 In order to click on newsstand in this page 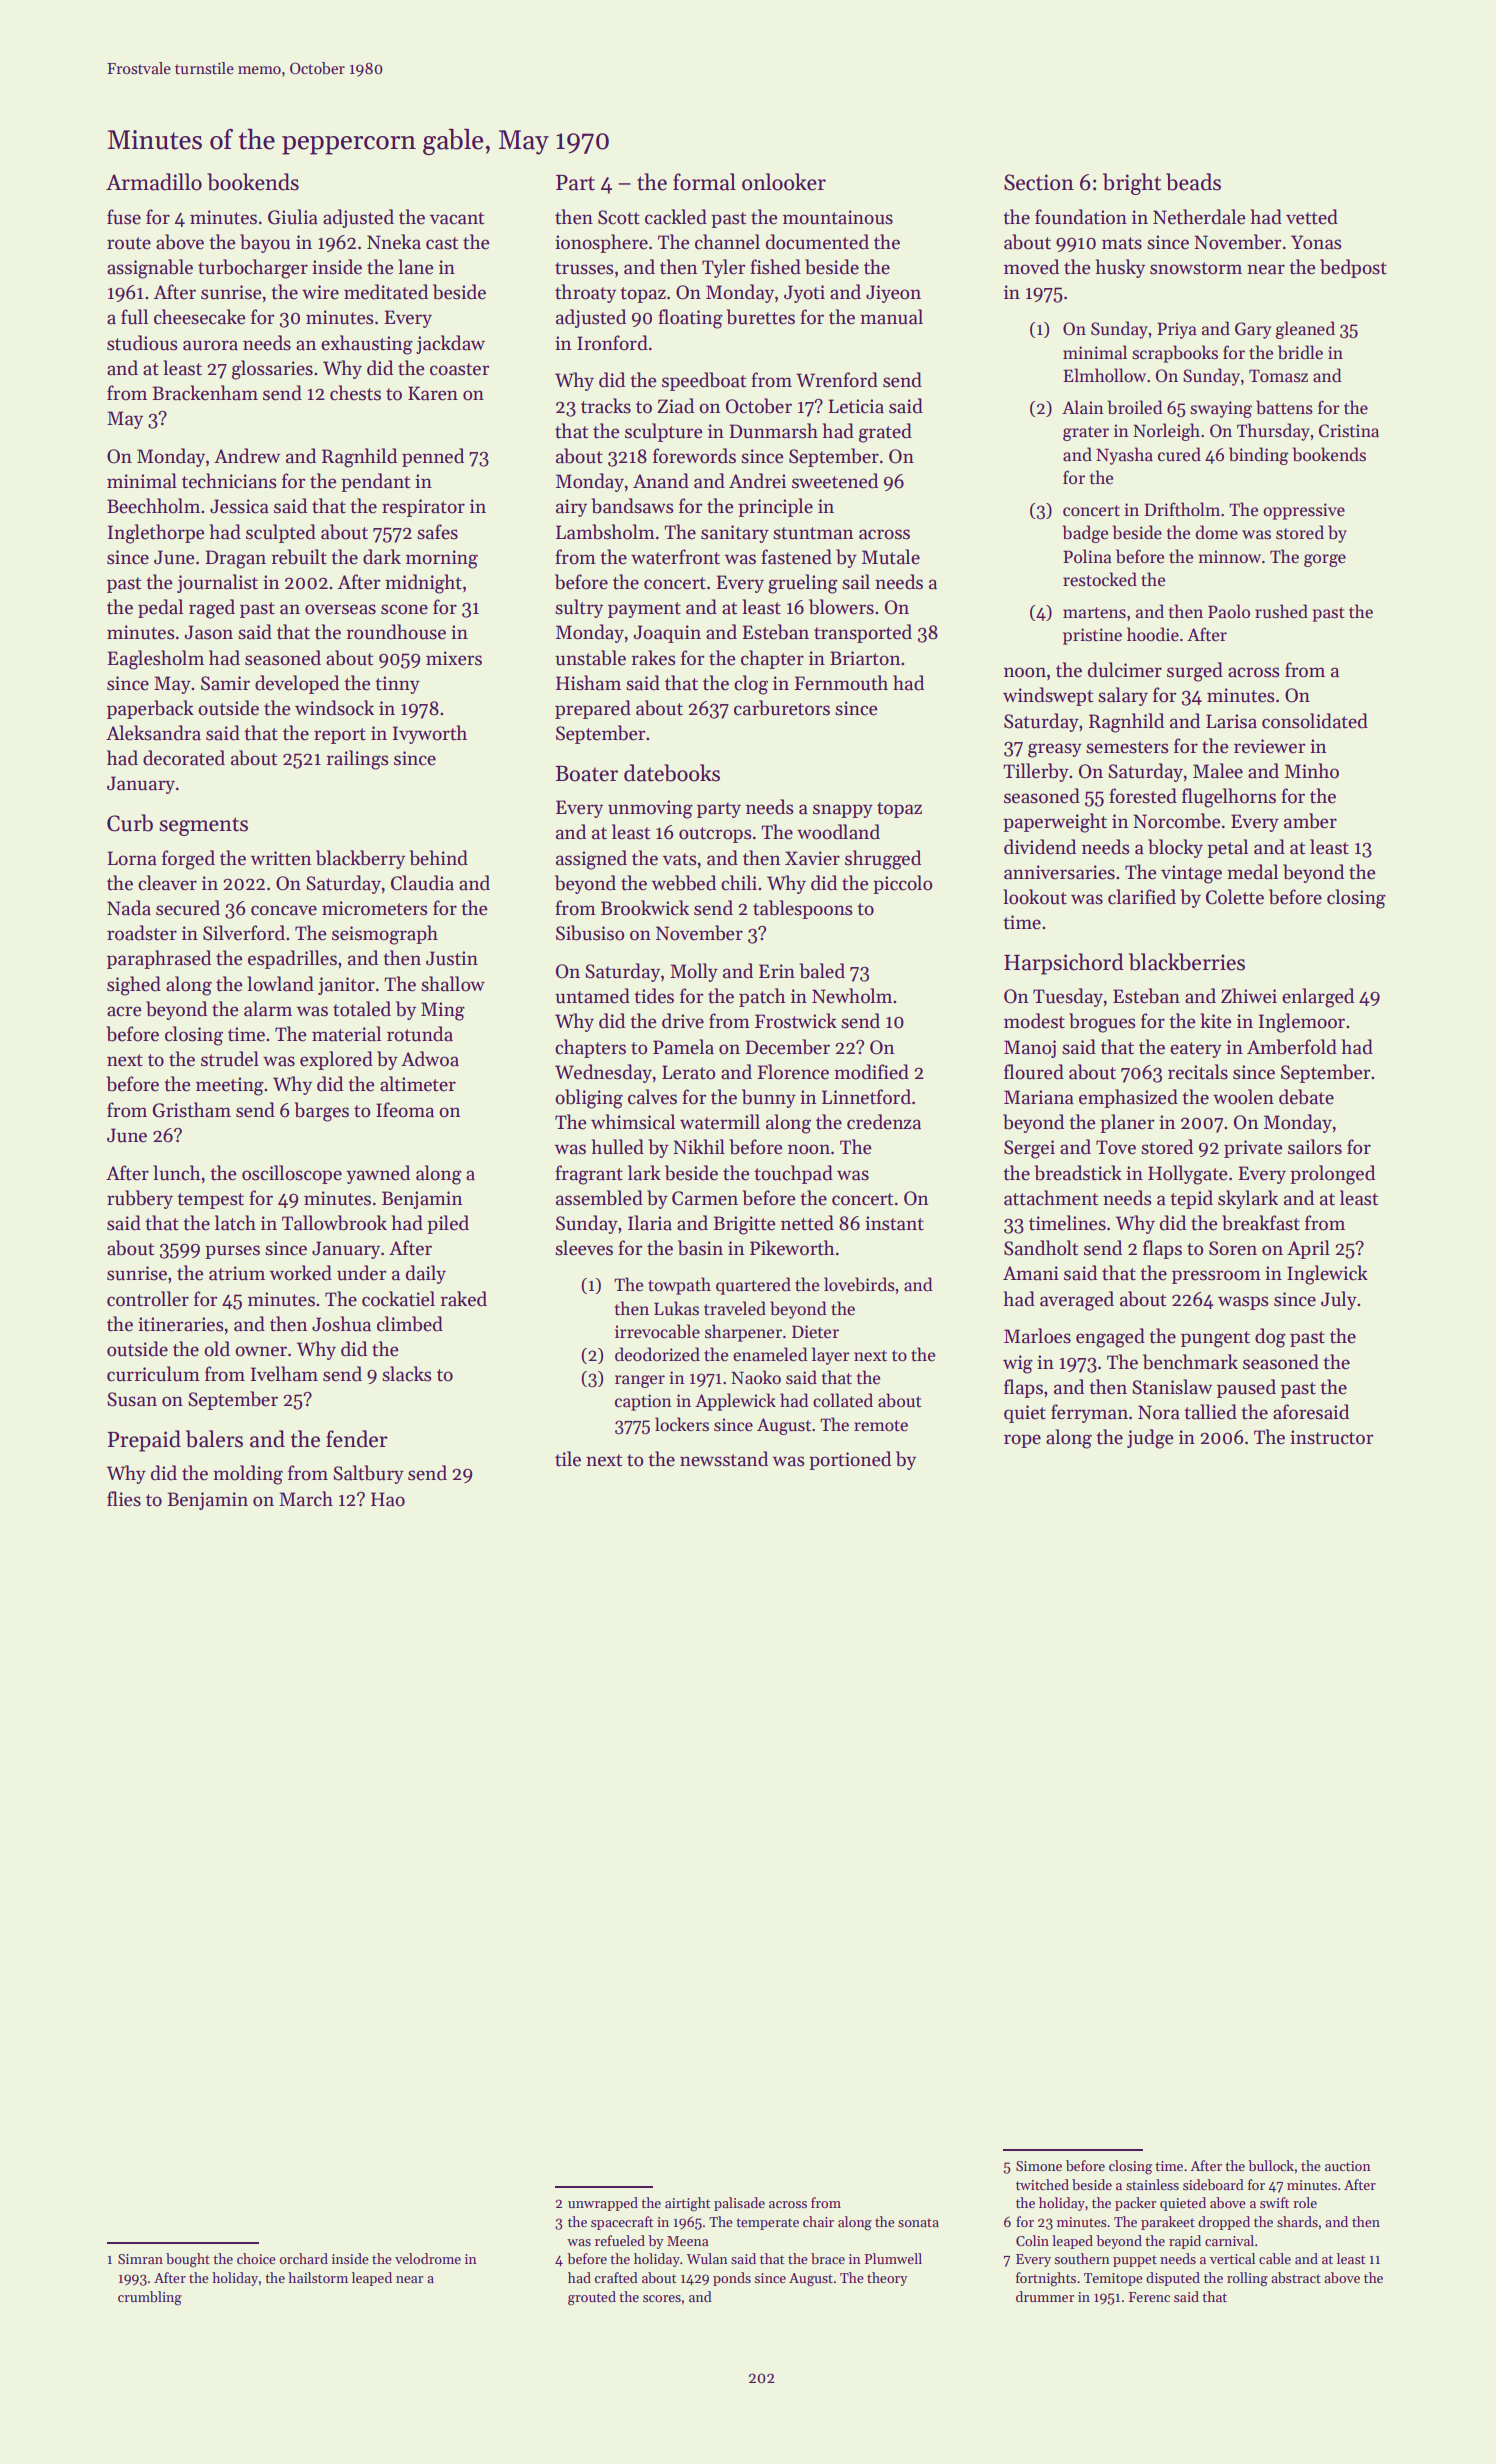, I will do `click(724, 1459)`.
